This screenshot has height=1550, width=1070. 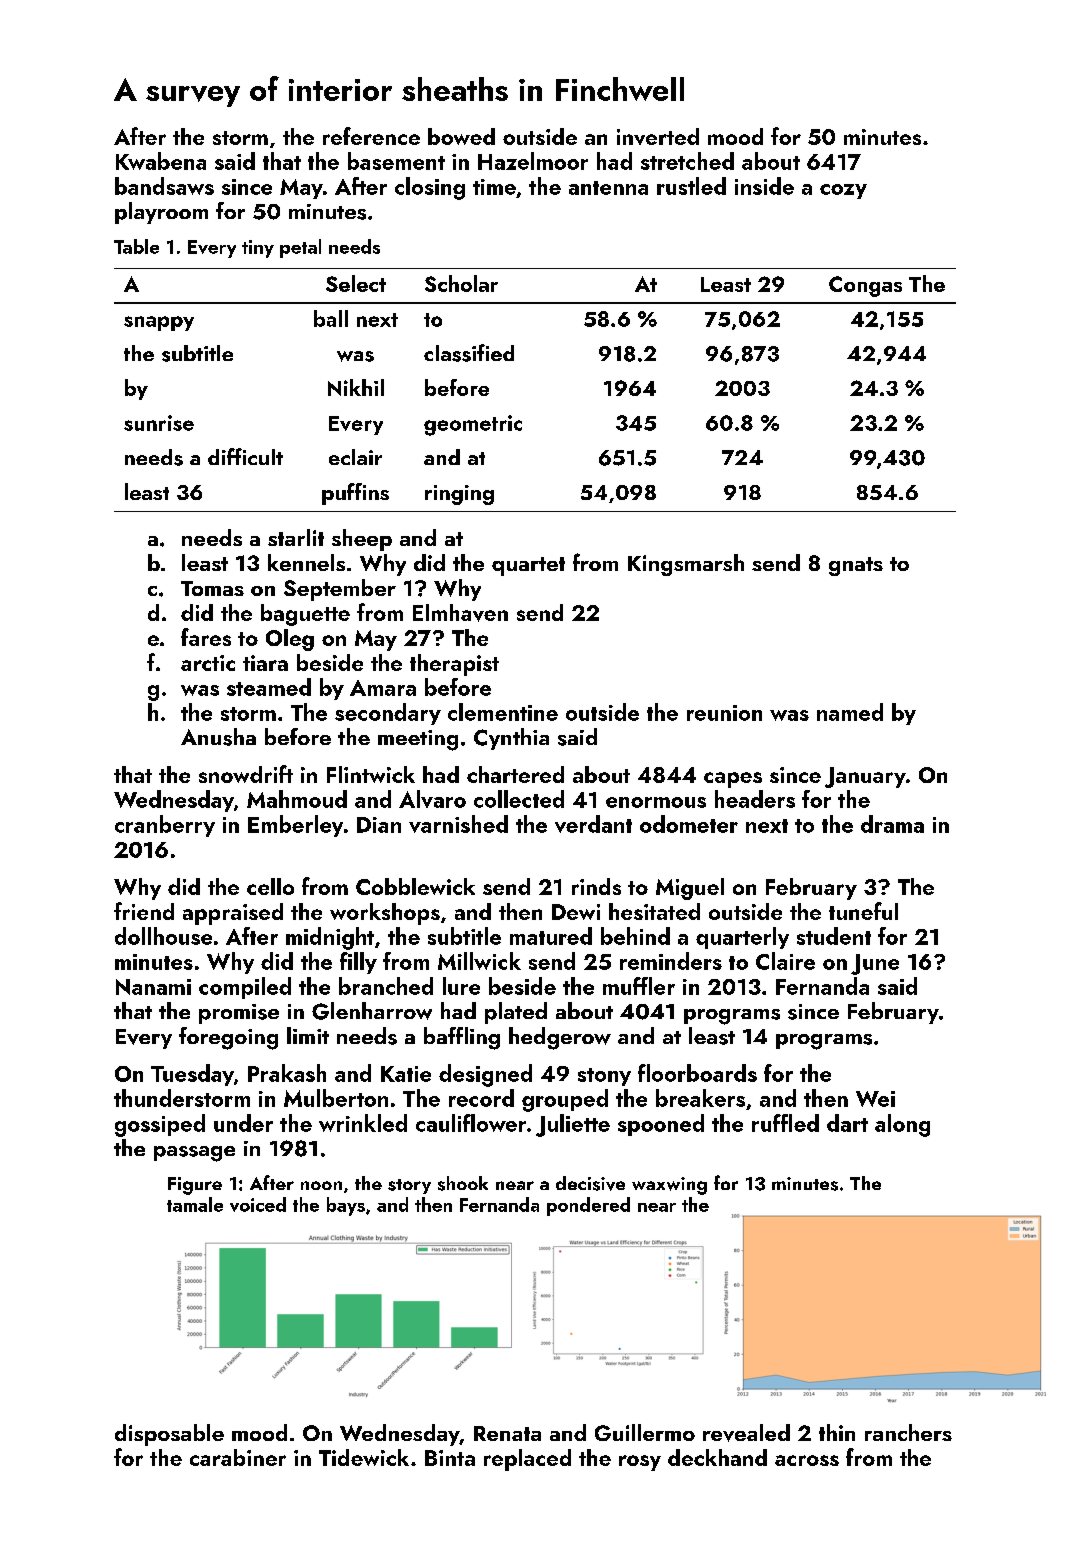 What do you see at coordinates (212, 588) in the screenshot?
I see `Tomas` at bounding box center [212, 588].
